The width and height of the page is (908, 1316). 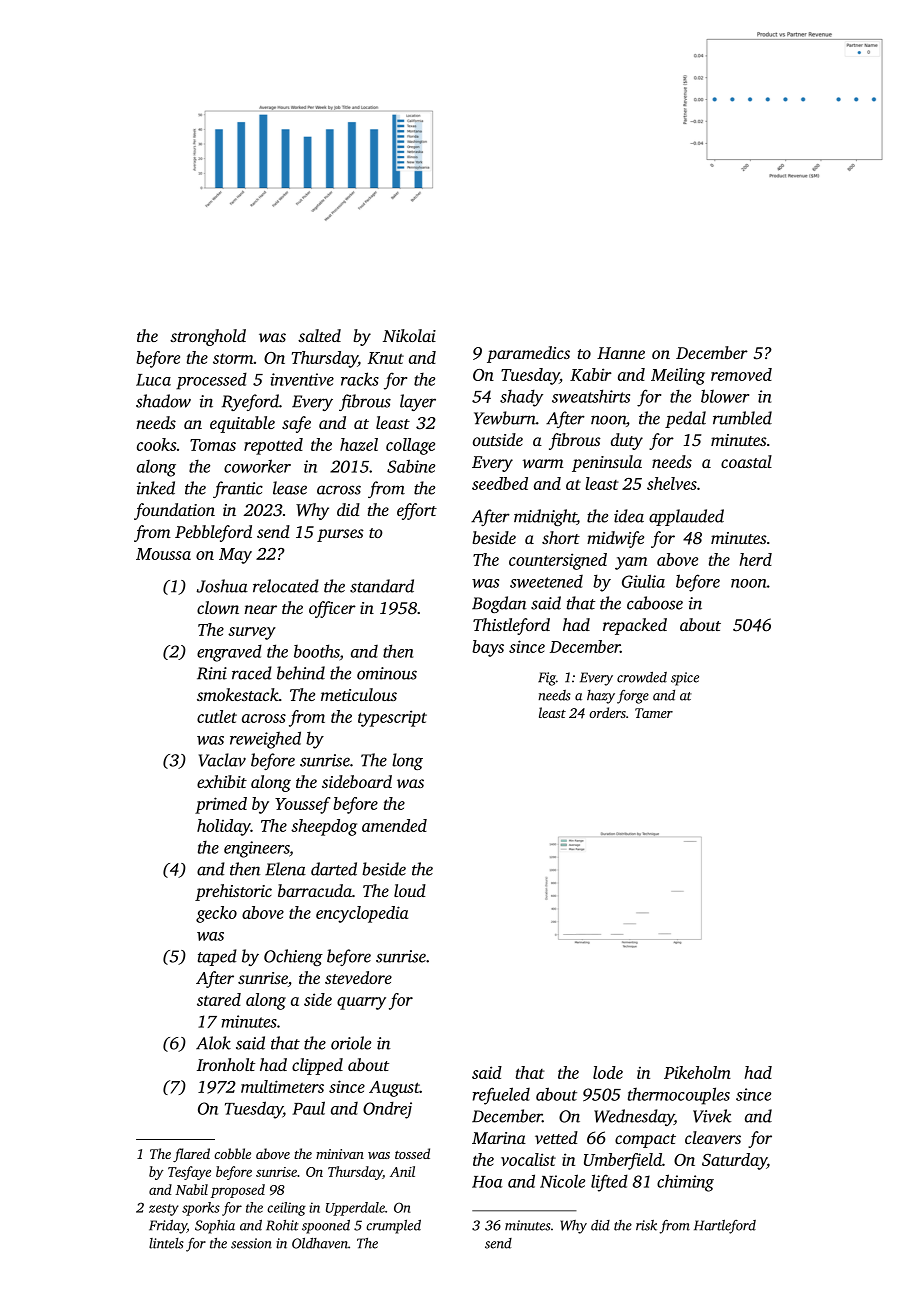 What do you see at coordinates (725, 1227) in the page?
I see `Hartleford` at bounding box center [725, 1227].
